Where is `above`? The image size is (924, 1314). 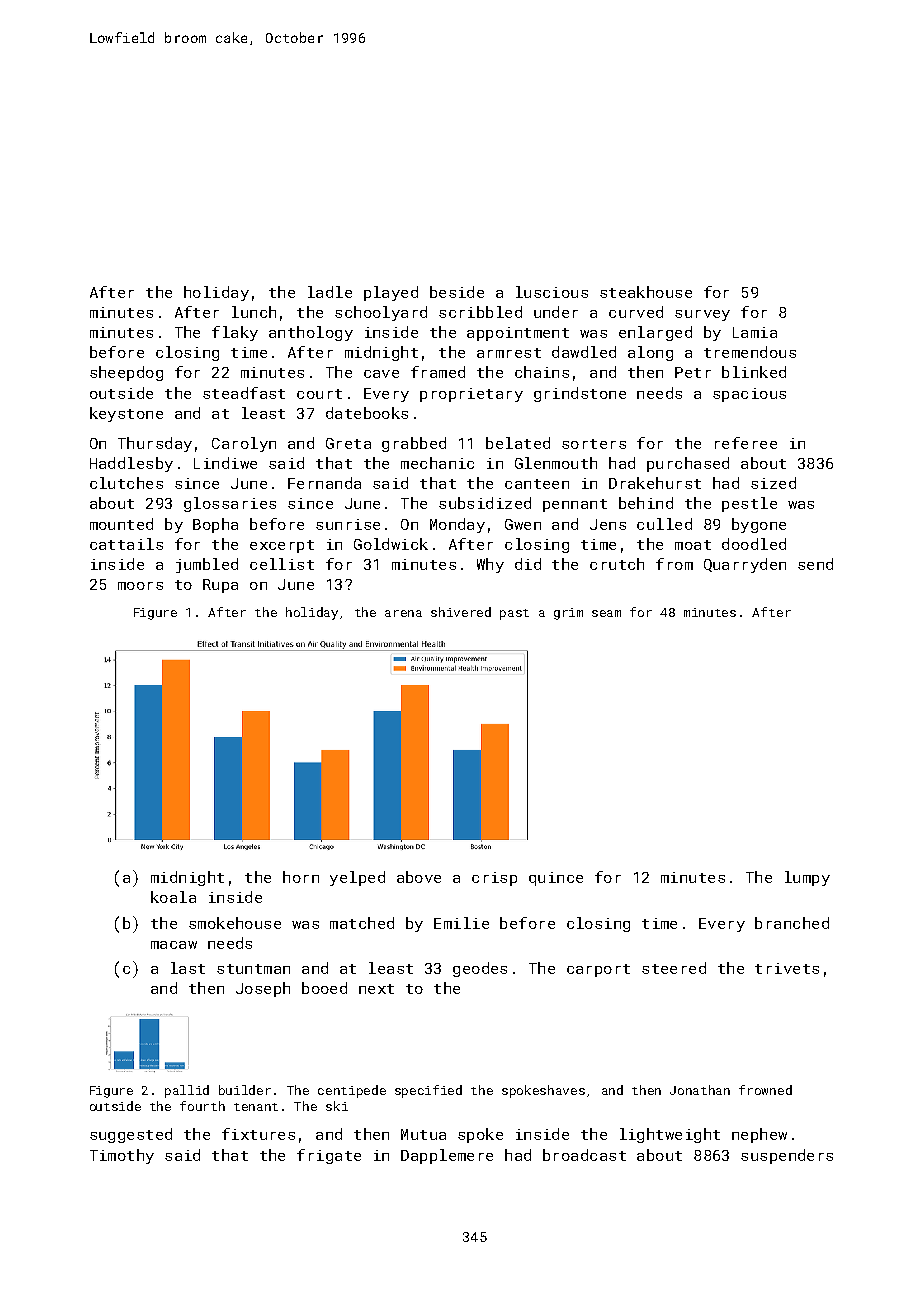
above is located at coordinates (419, 877).
